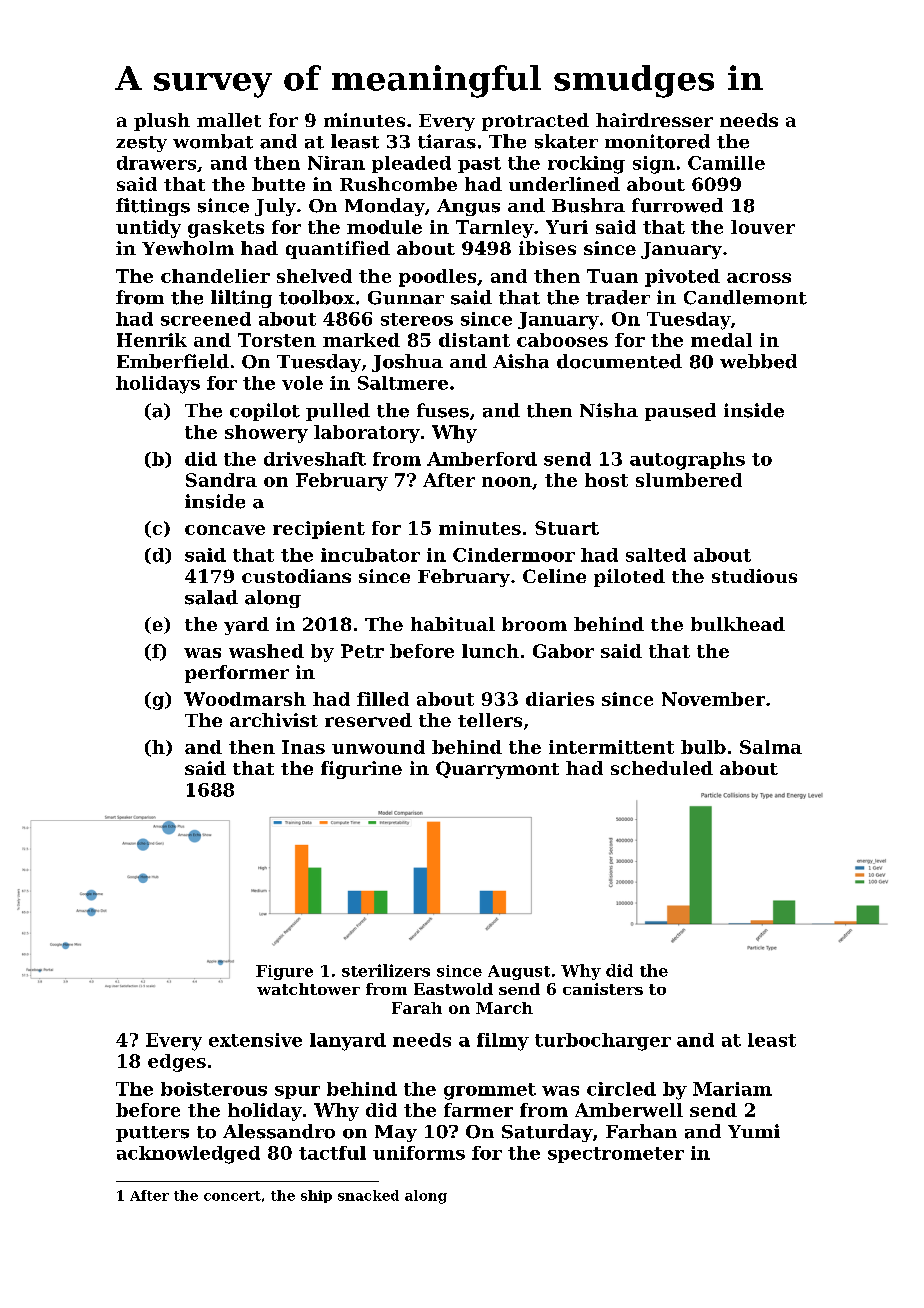  Describe the element at coordinates (611, 747) in the image. I see `intermittent` at that location.
